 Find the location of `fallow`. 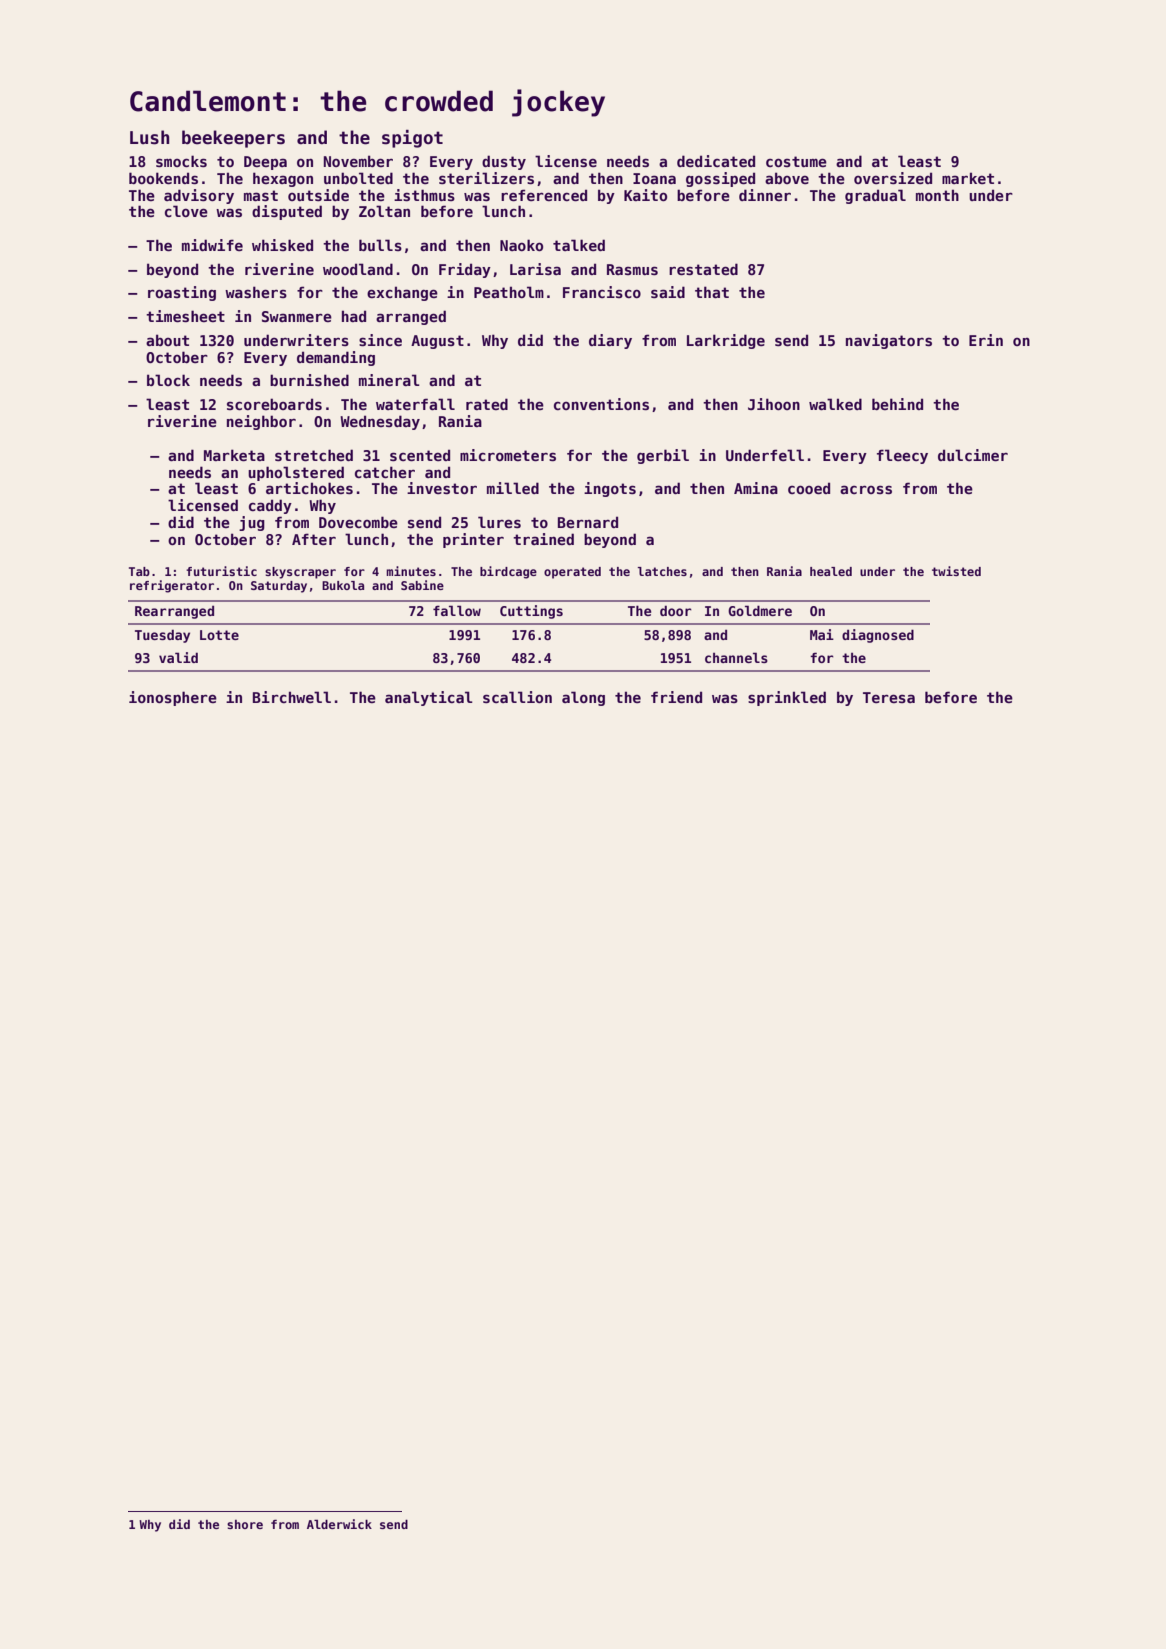

fallow is located at coordinates (457, 610).
